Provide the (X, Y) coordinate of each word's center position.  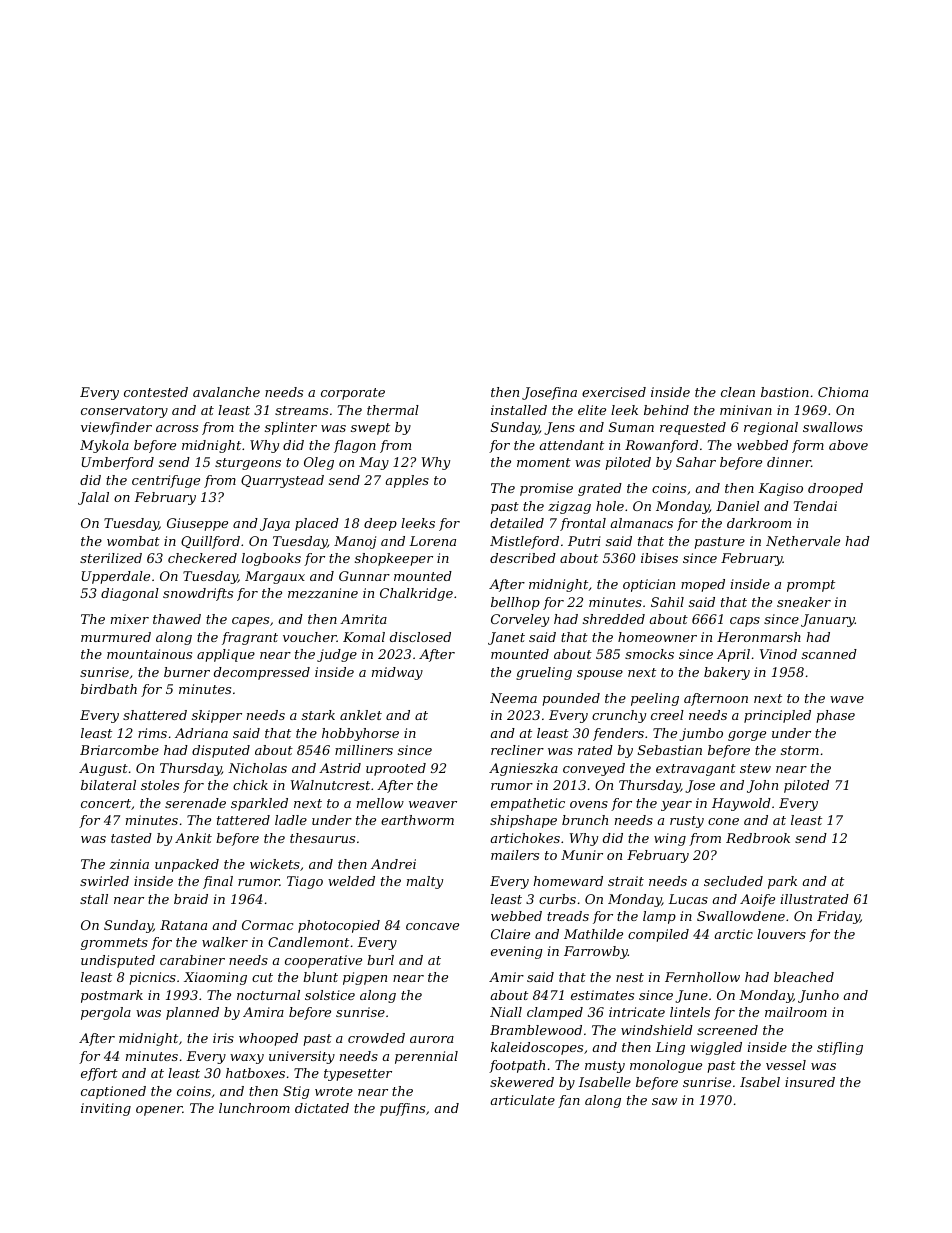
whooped (268, 1039)
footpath (517, 1066)
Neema (513, 698)
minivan (746, 410)
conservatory (124, 412)
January (828, 620)
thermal (393, 410)
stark (318, 715)
